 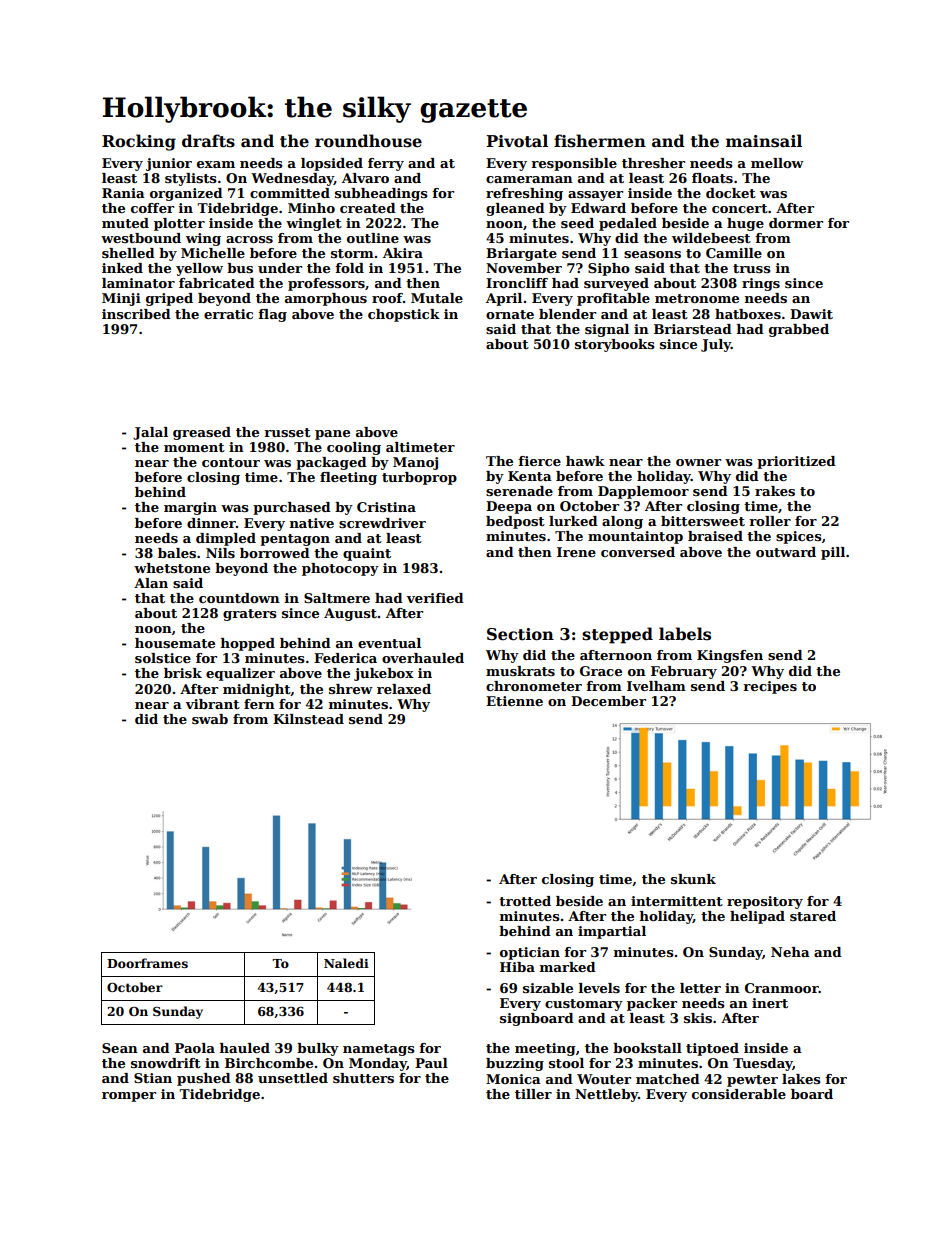 I want to click on relaxed, so click(x=404, y=689).
